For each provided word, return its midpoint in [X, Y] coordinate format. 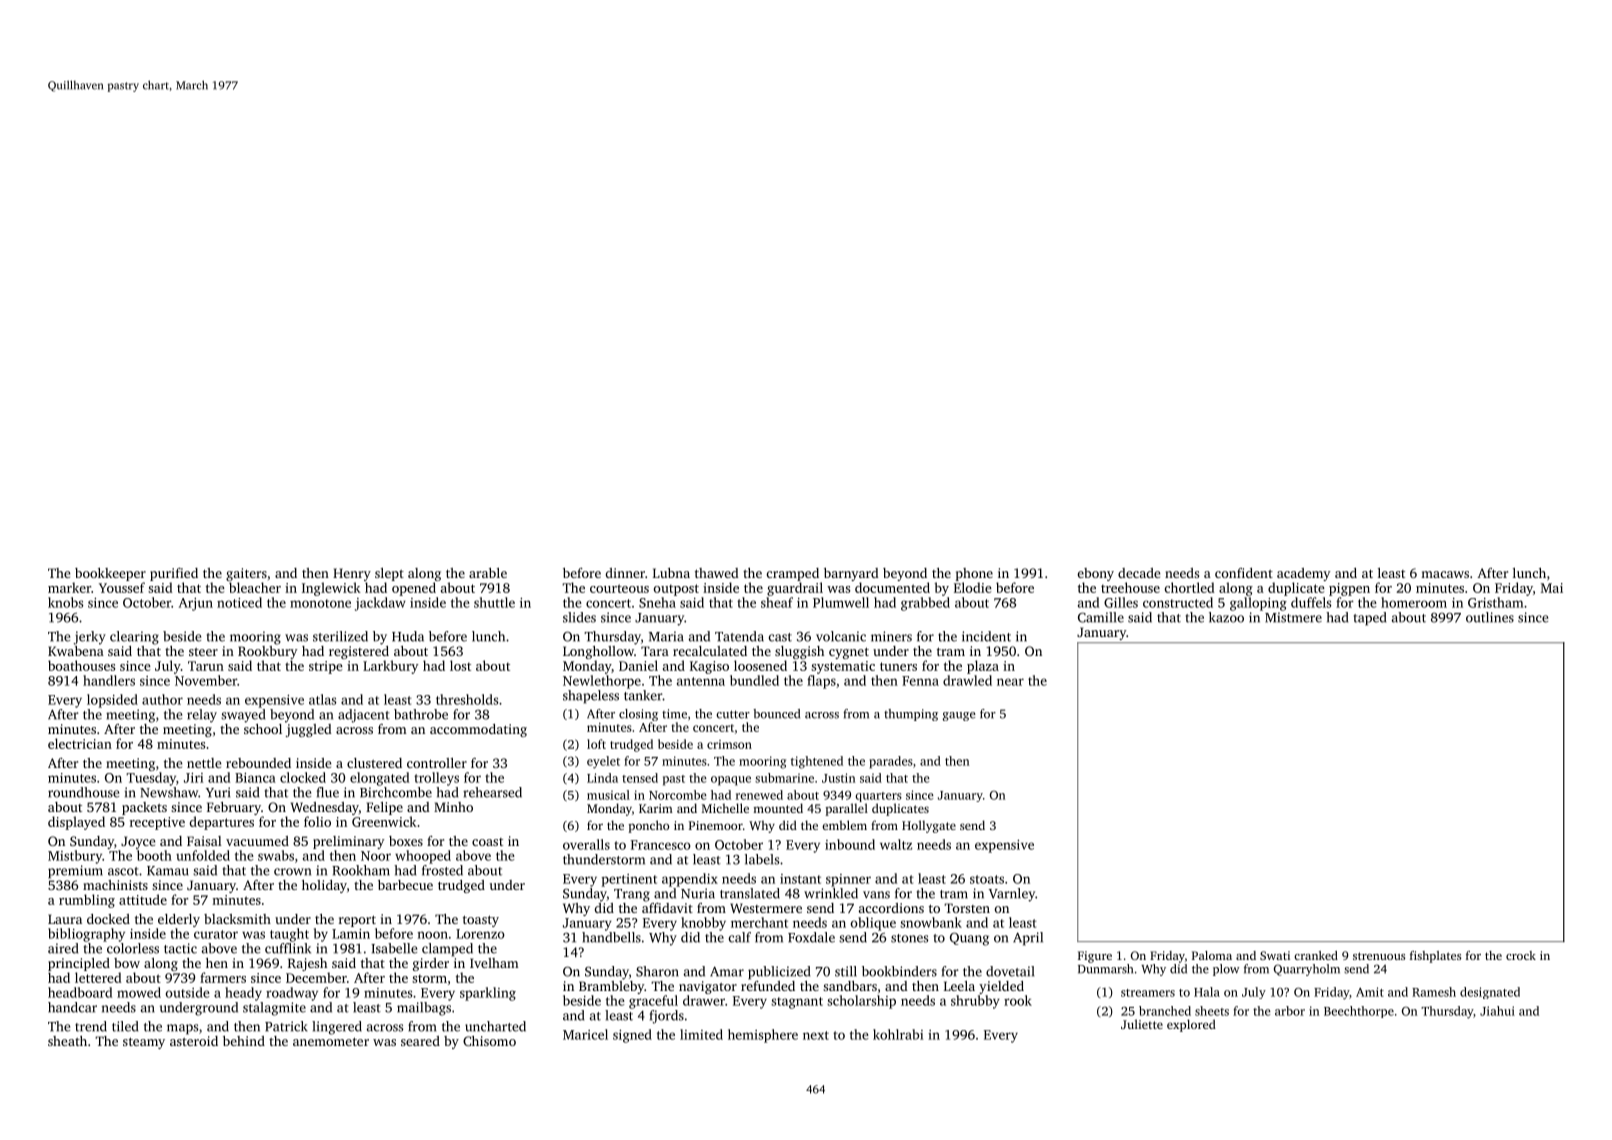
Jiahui [1497, 1011]
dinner [625, 573]
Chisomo [489, 1041]
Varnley [1012, 895]
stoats [987, 879]
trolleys [436, 779]
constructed [1178, 602]
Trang [632, 895]
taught [289, 935]
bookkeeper [110, 574]
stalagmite [274, 1009]
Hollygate [929, 826]
